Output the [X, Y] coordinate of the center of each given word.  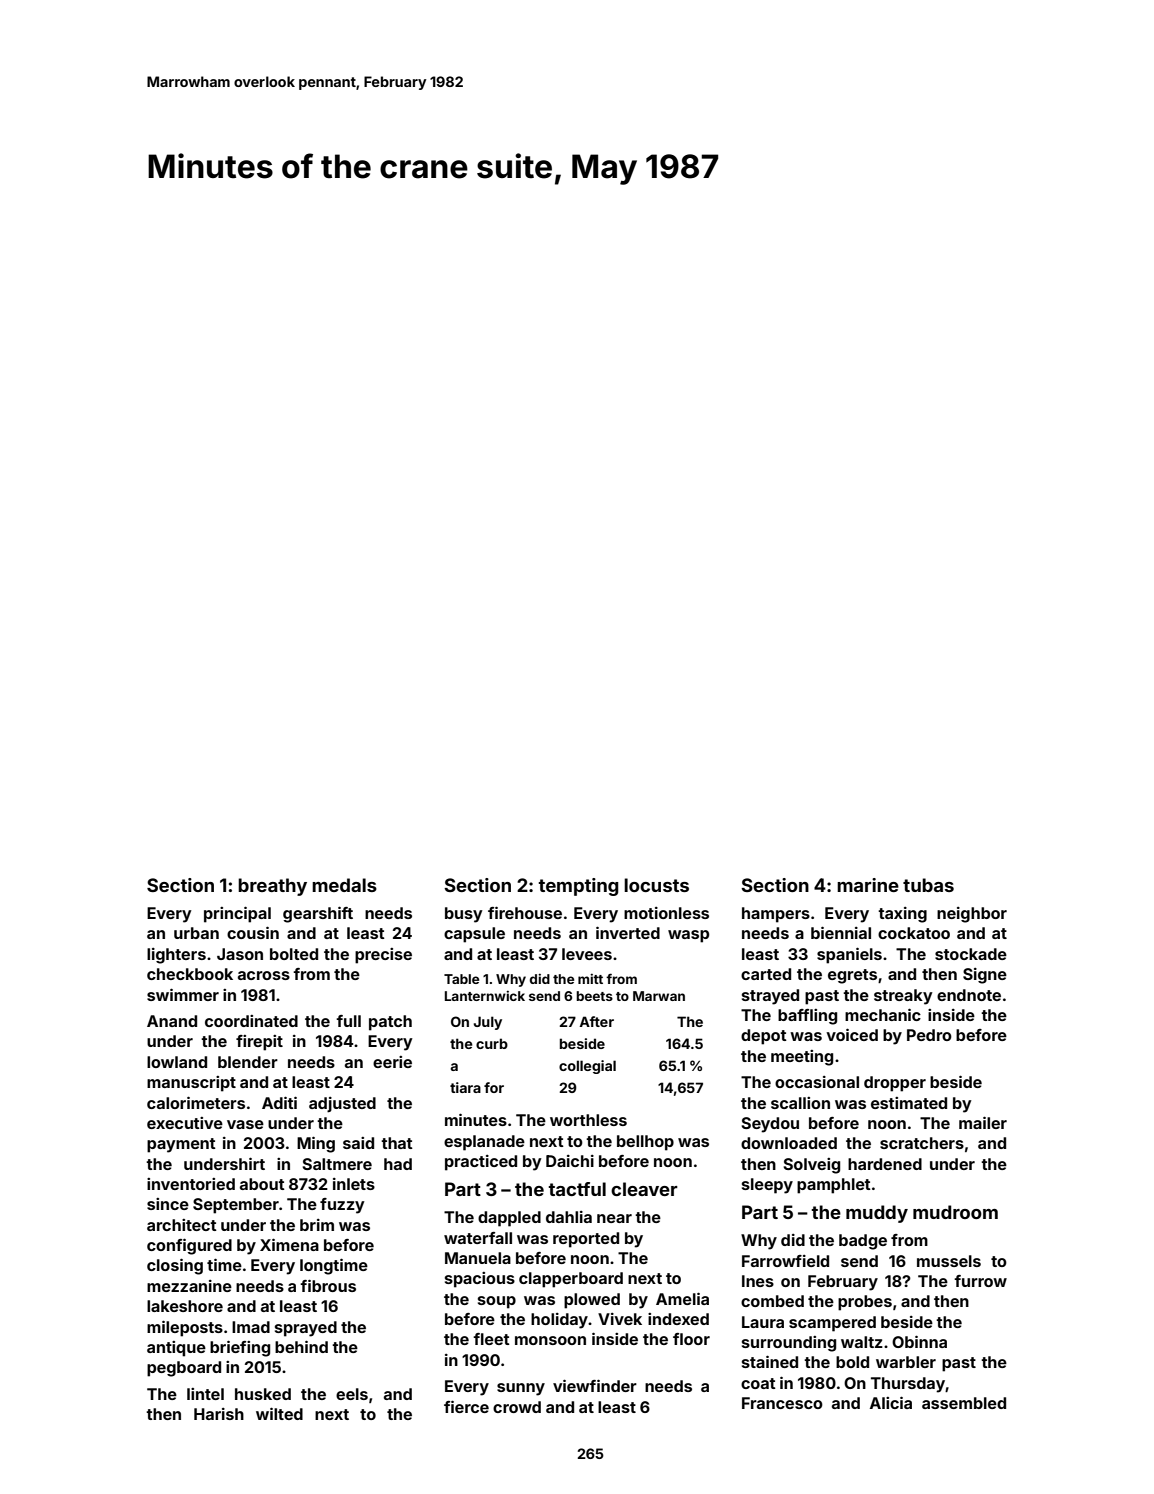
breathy [272, 887]
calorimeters [196, 1102]
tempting [579, 887]
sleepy [767, 1186]
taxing [902, 915]
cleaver [644, 1189]
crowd [517, 1407]
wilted [279, 1413]
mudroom [955, 1212]
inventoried [191, 1184]
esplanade [484, 1143]
